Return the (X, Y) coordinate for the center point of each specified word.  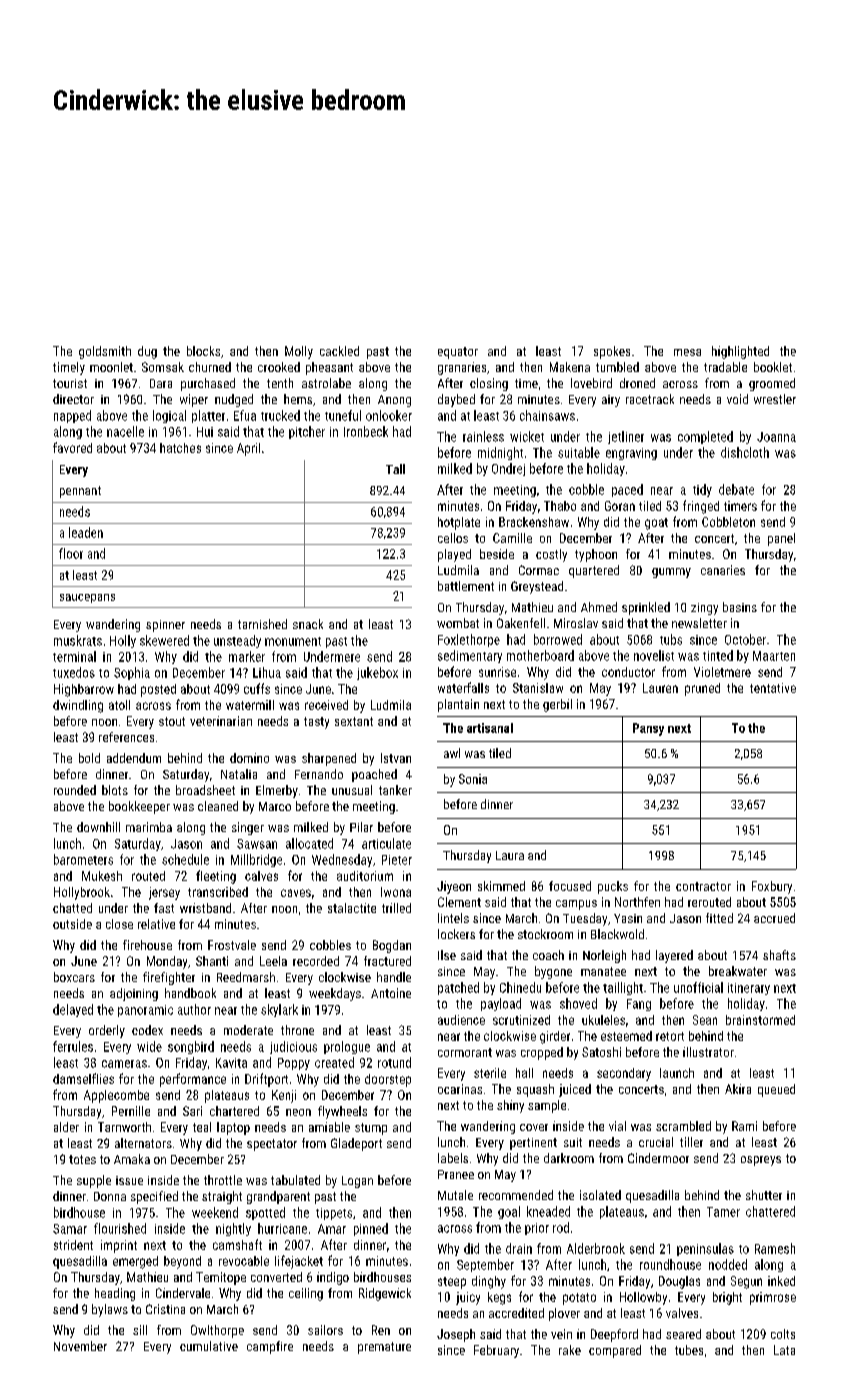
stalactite (352, 908)
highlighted (740, 352)
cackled (339, 351)
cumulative (209, 1346)
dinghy (489, 1282)
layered (674, 956)
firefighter (169, 978)
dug (147, 352)
